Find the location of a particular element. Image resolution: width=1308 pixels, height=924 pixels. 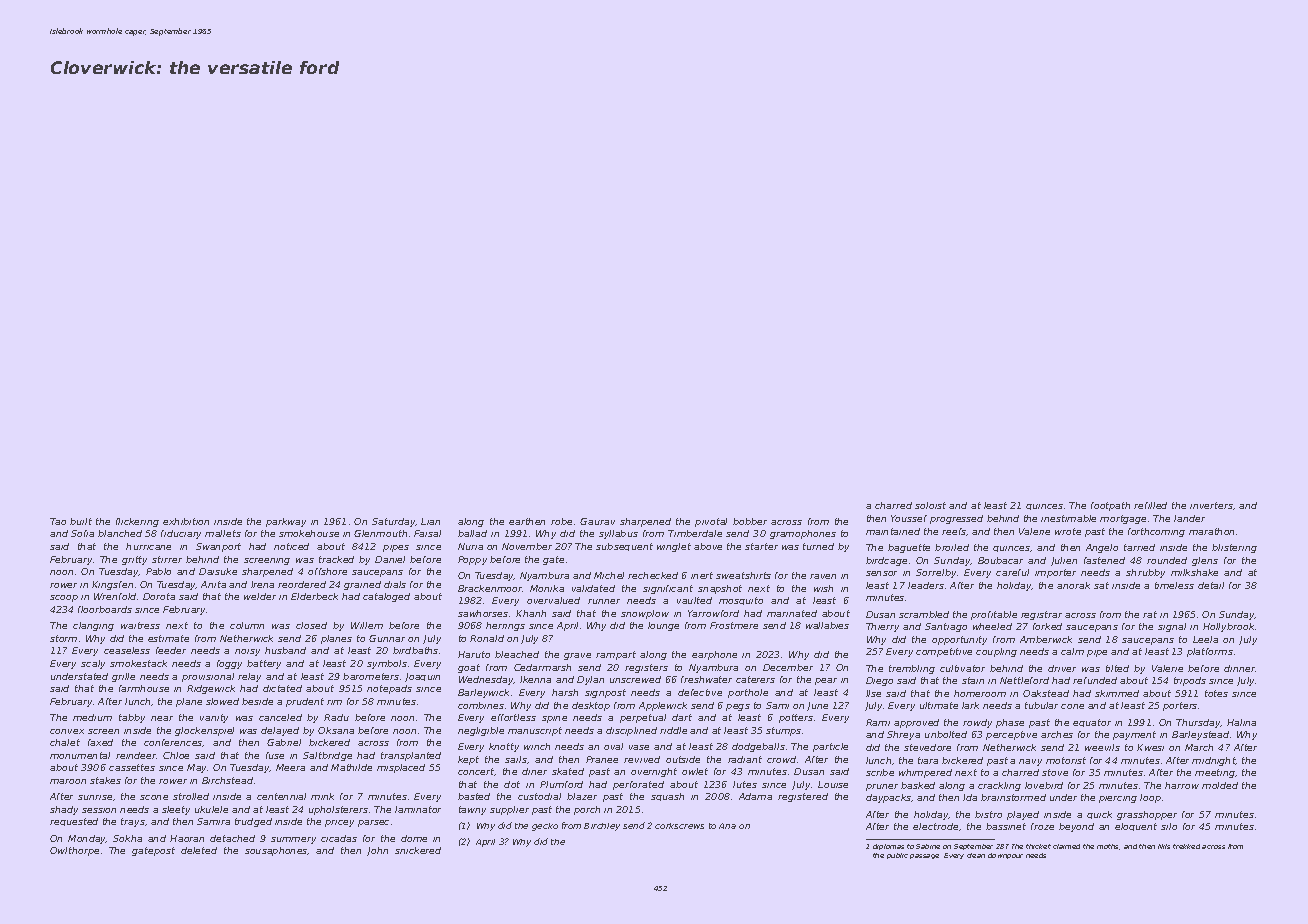

Sorrelby is located at coordinates (936, 573).
